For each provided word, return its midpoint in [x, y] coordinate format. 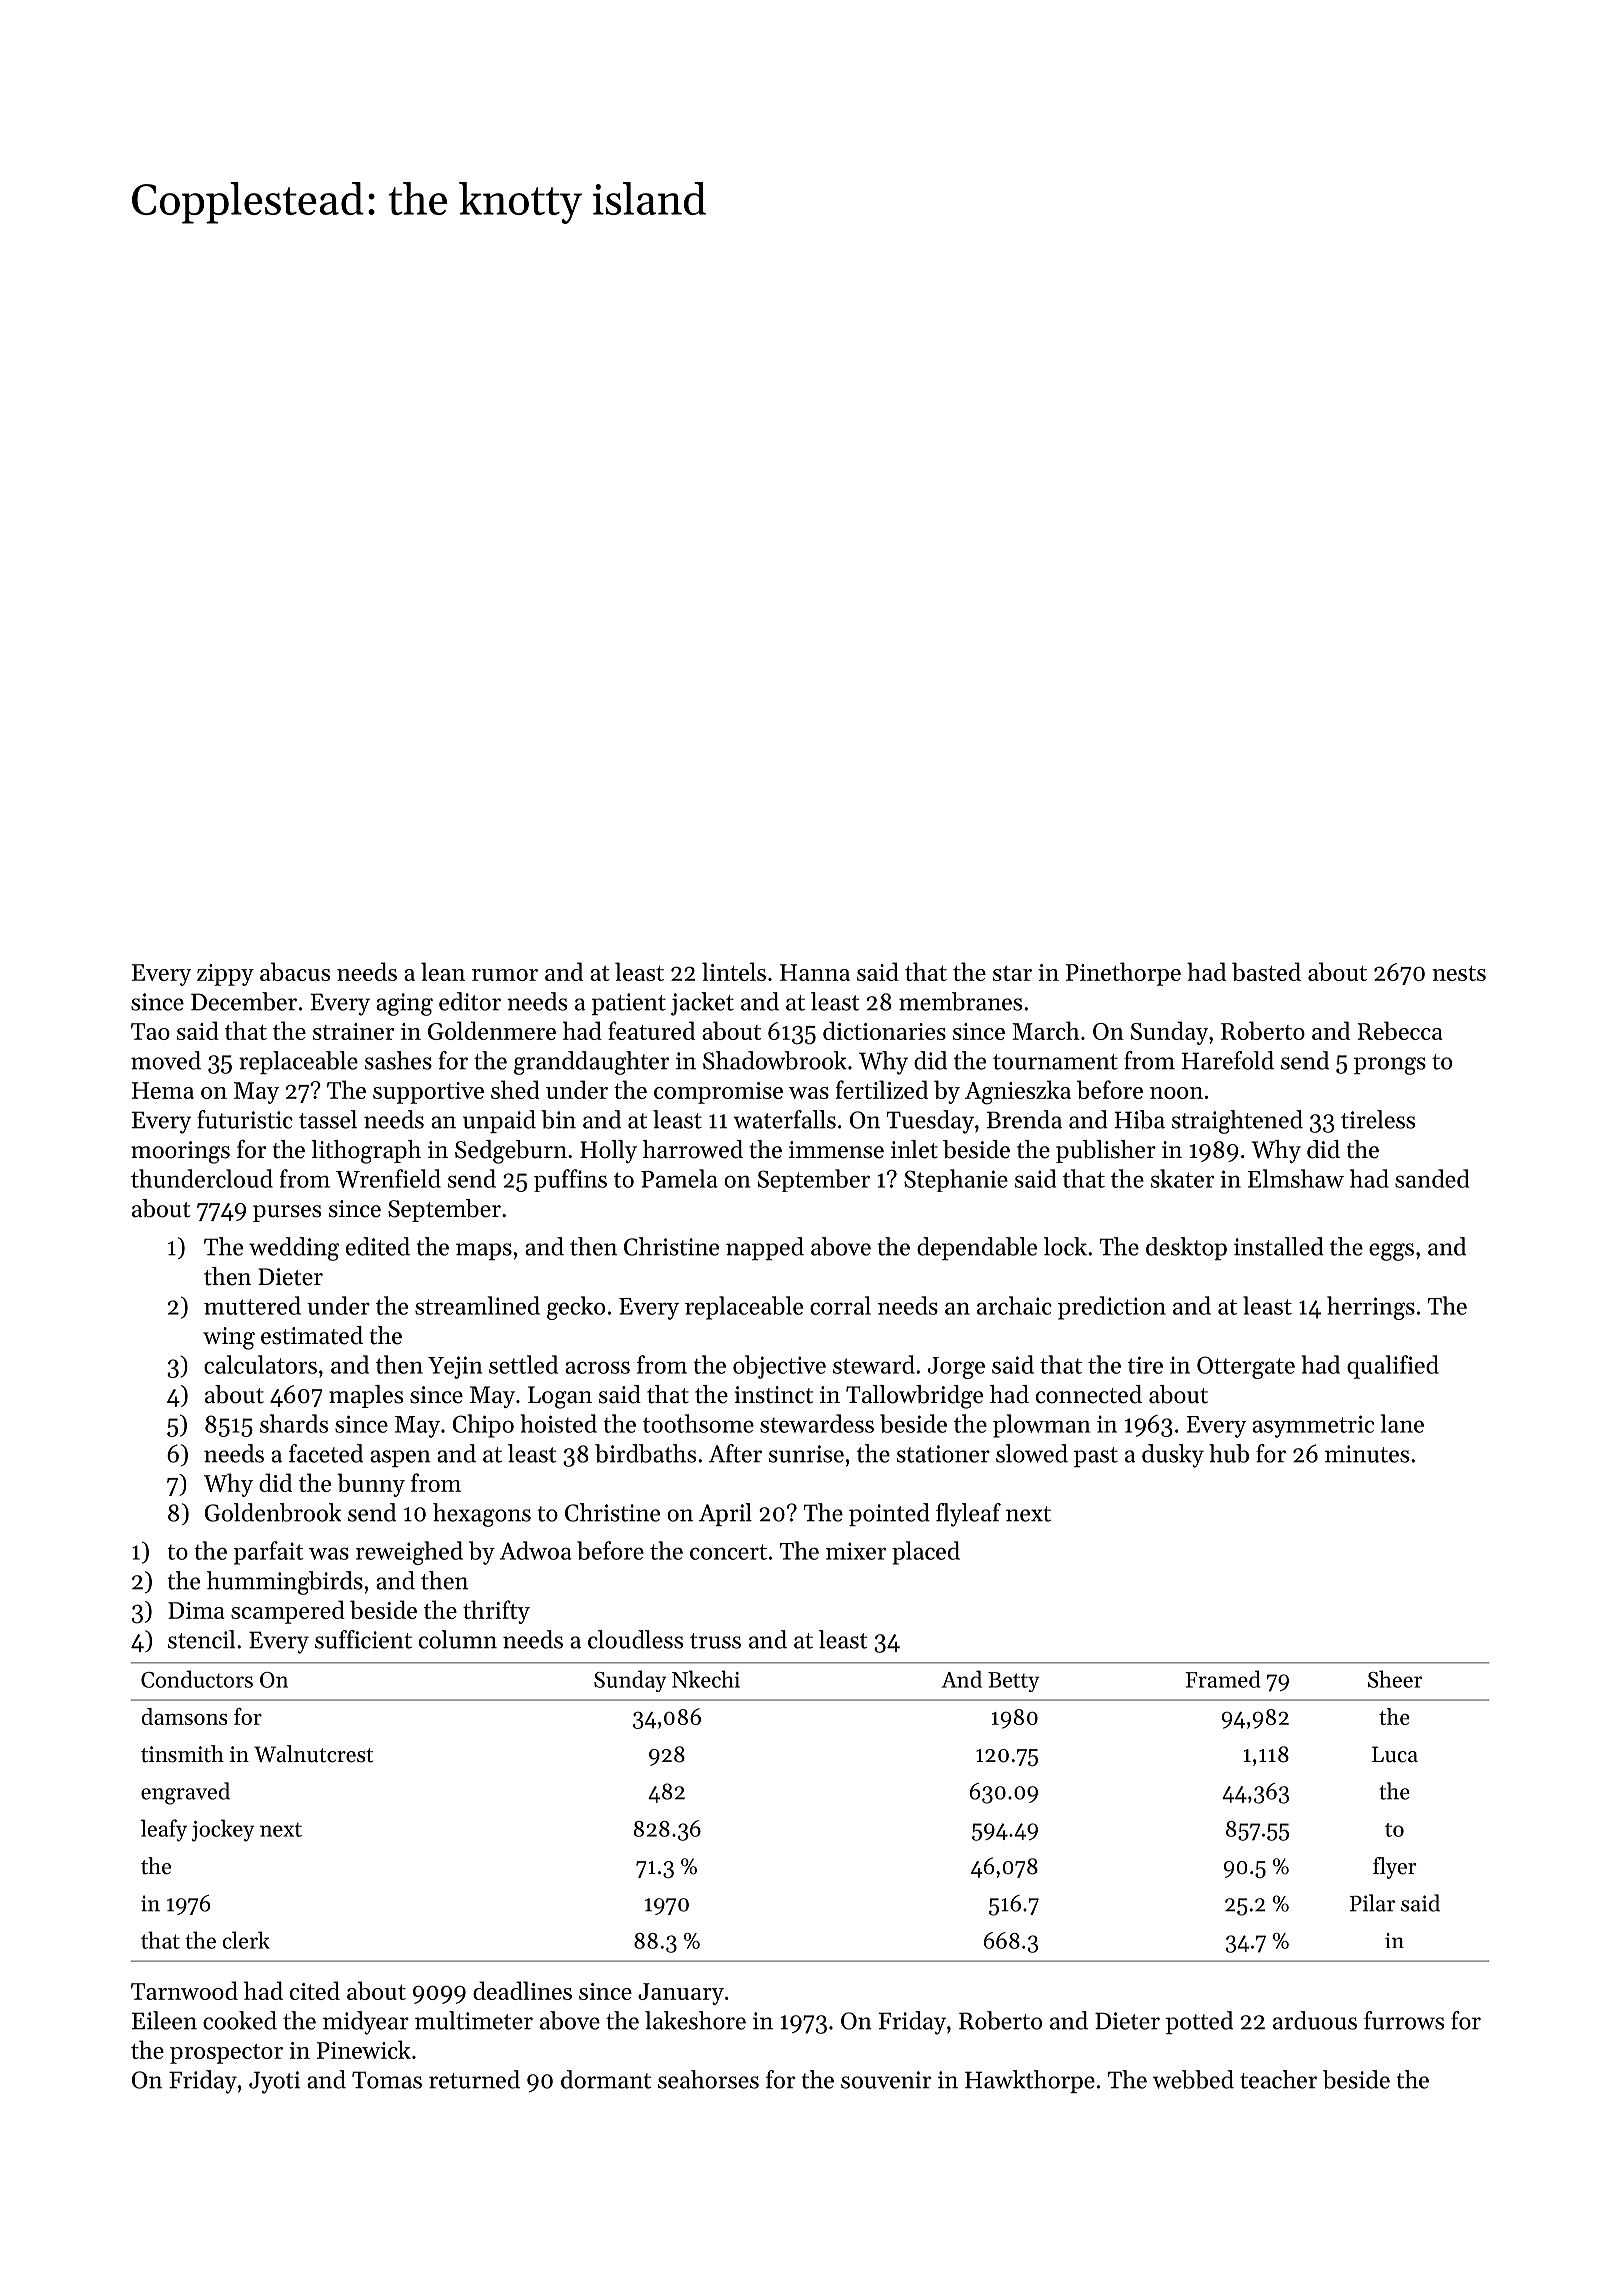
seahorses [708, 2079]
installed [1279, 1246]
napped [765, 1248]
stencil [201, 1639]
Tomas [387, 2080]
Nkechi [706, 1679]
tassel [328, 1119]
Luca [1395, 1754]
